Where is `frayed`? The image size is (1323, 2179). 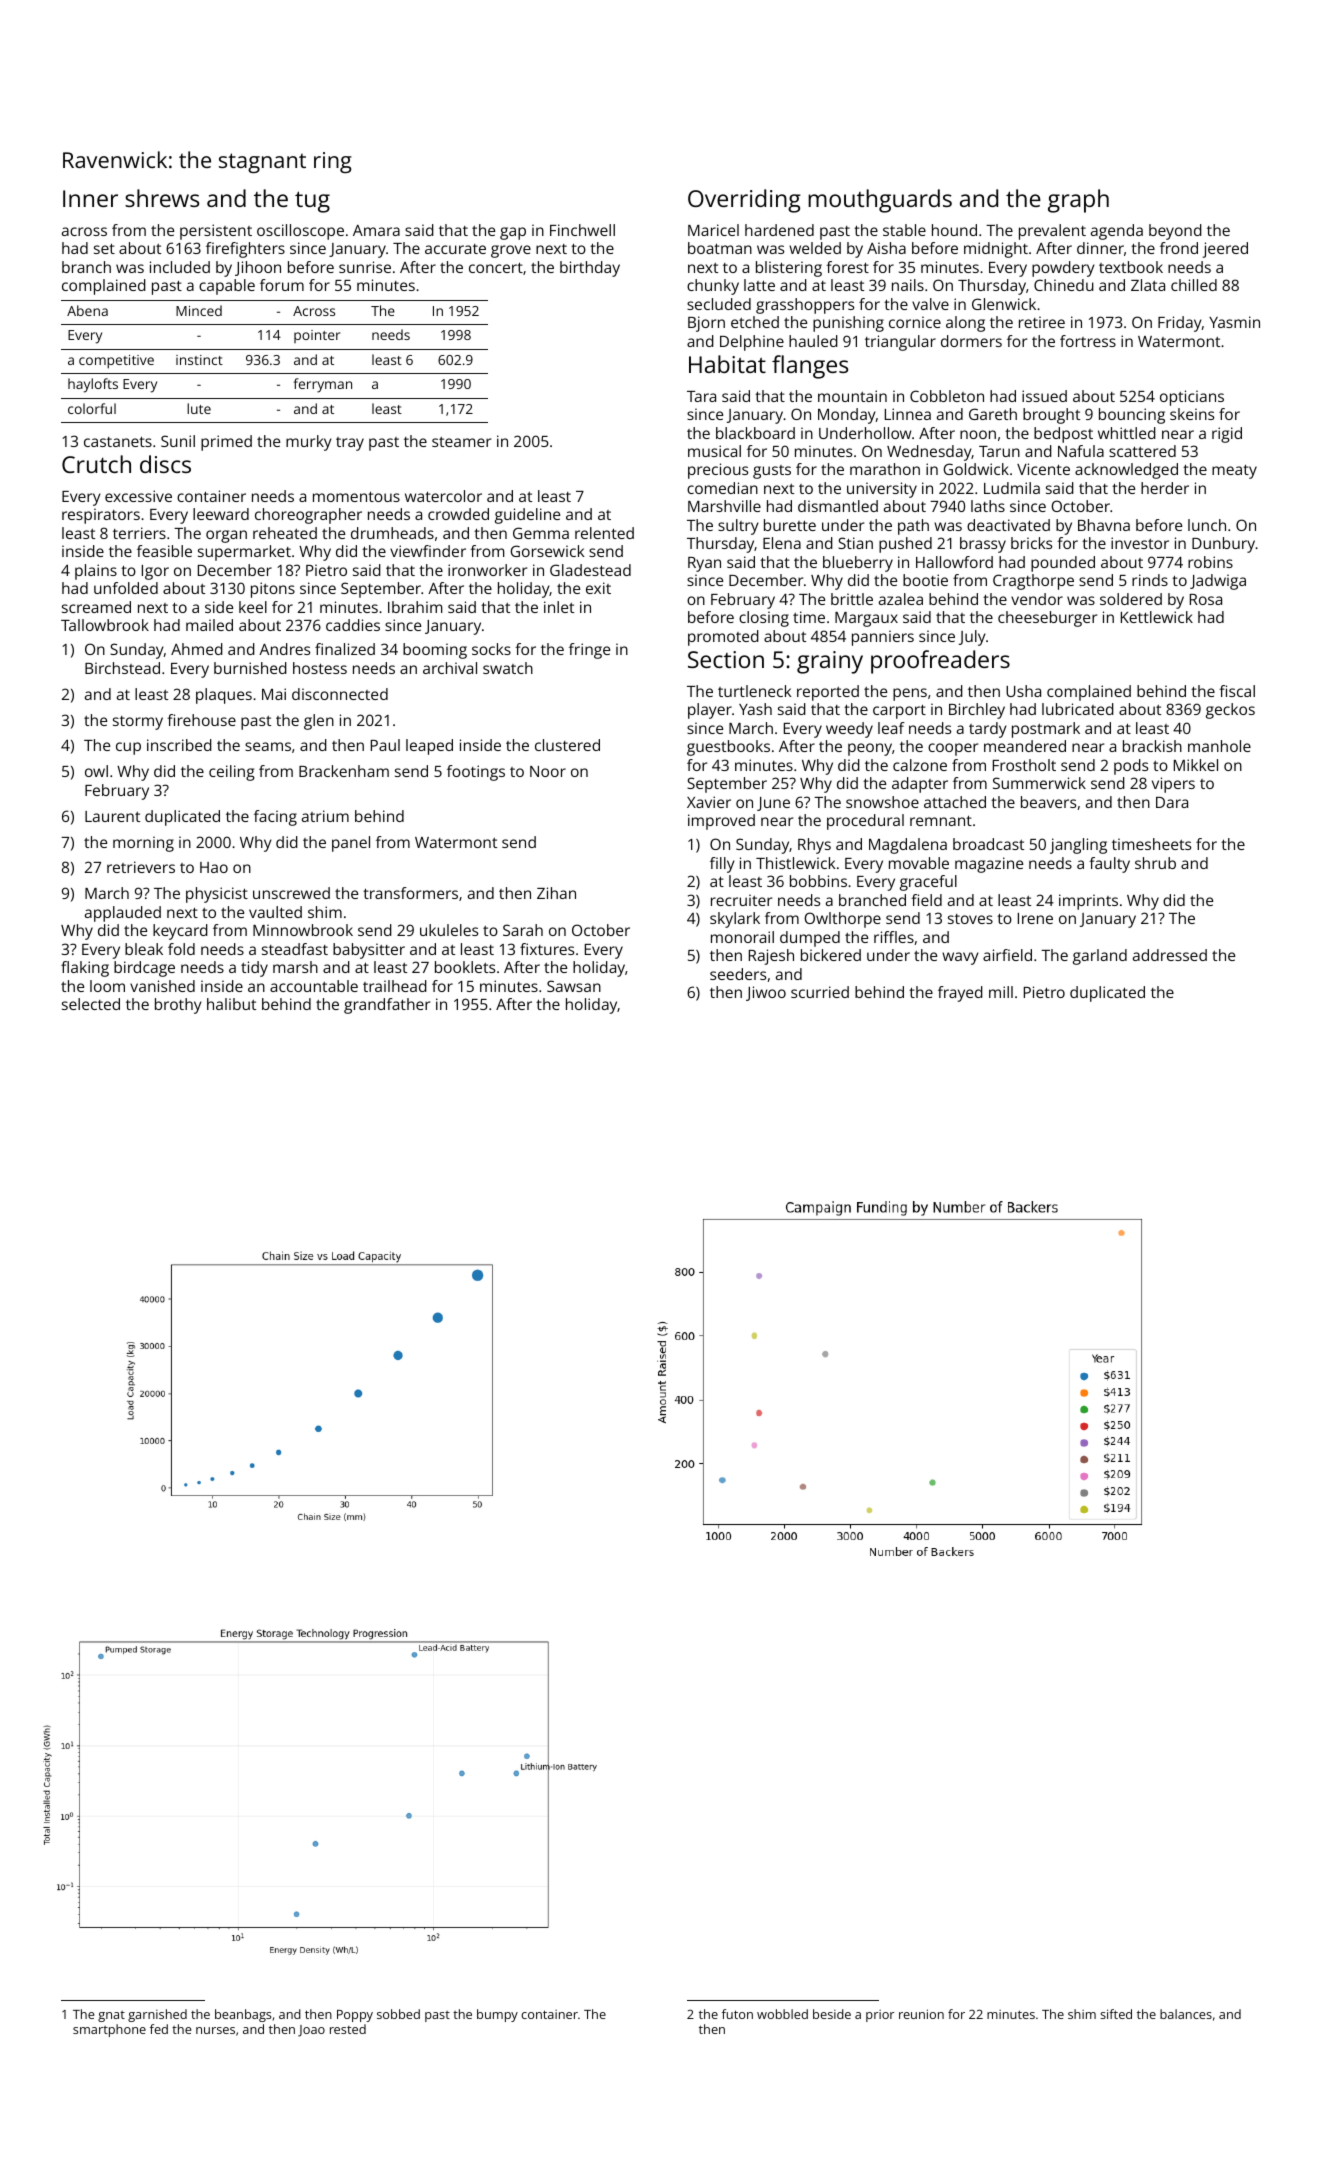
frayed is located at coordinates (960, 994).
